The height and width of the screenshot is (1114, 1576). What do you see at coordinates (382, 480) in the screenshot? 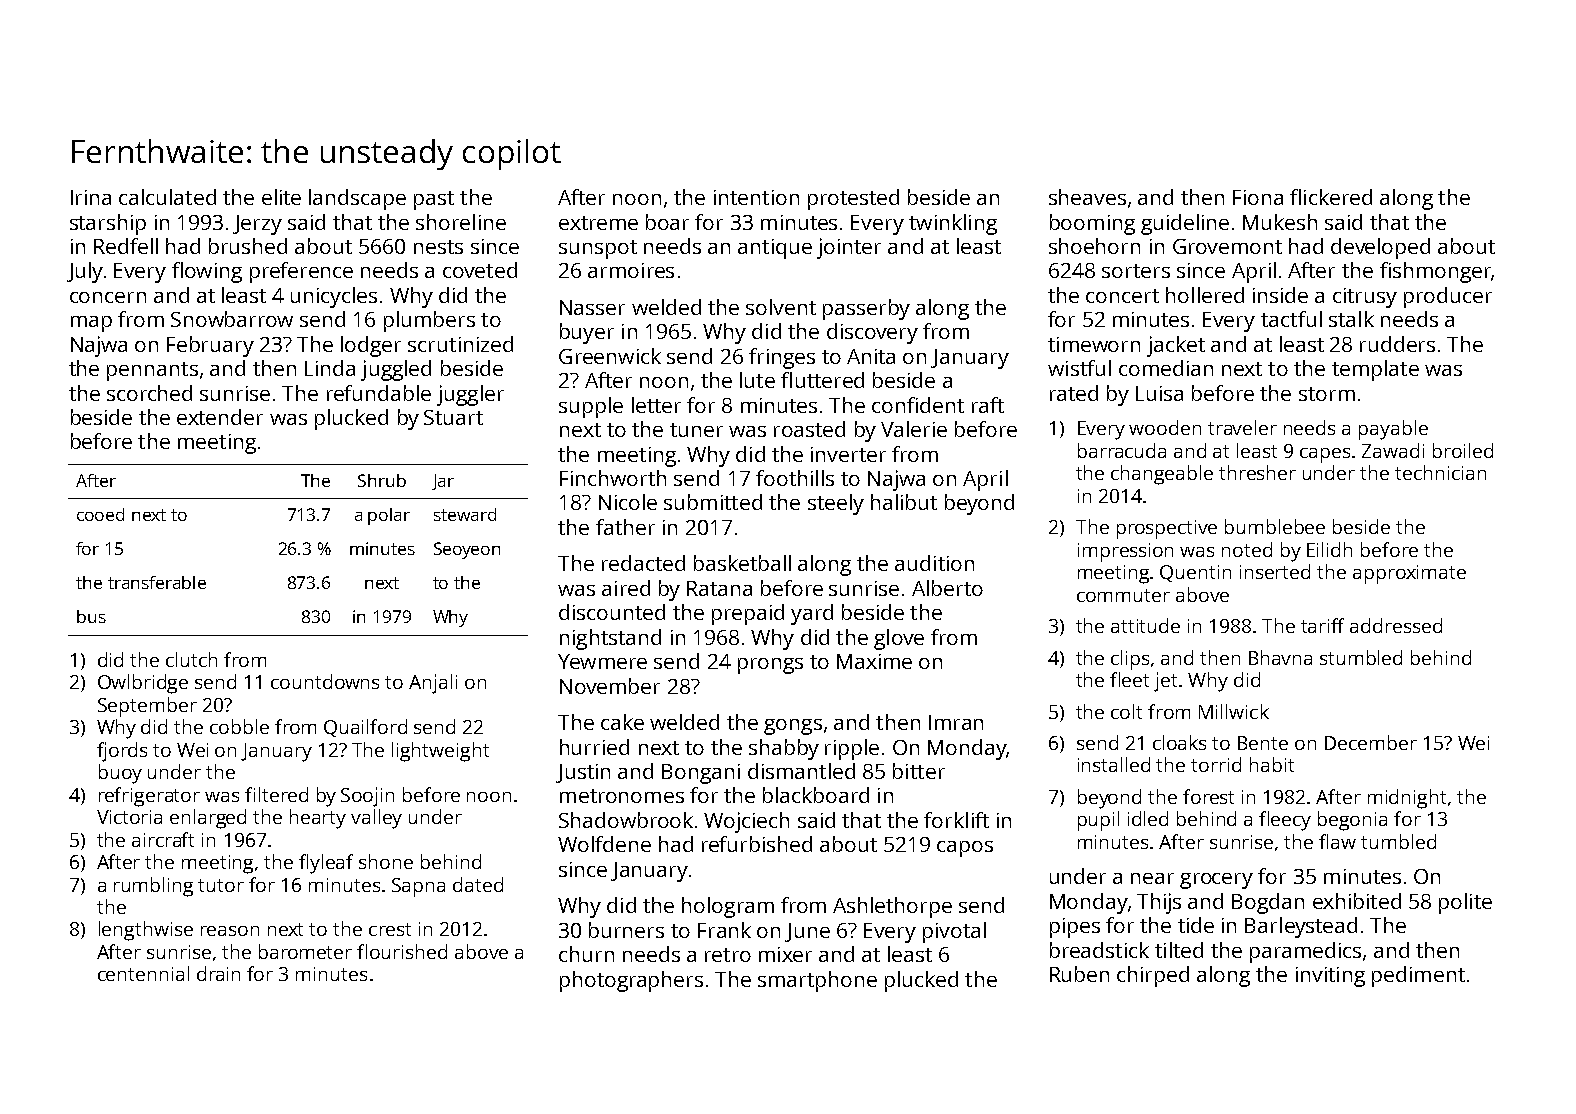
I see `Shrub` at bounding box center [382, 480].
